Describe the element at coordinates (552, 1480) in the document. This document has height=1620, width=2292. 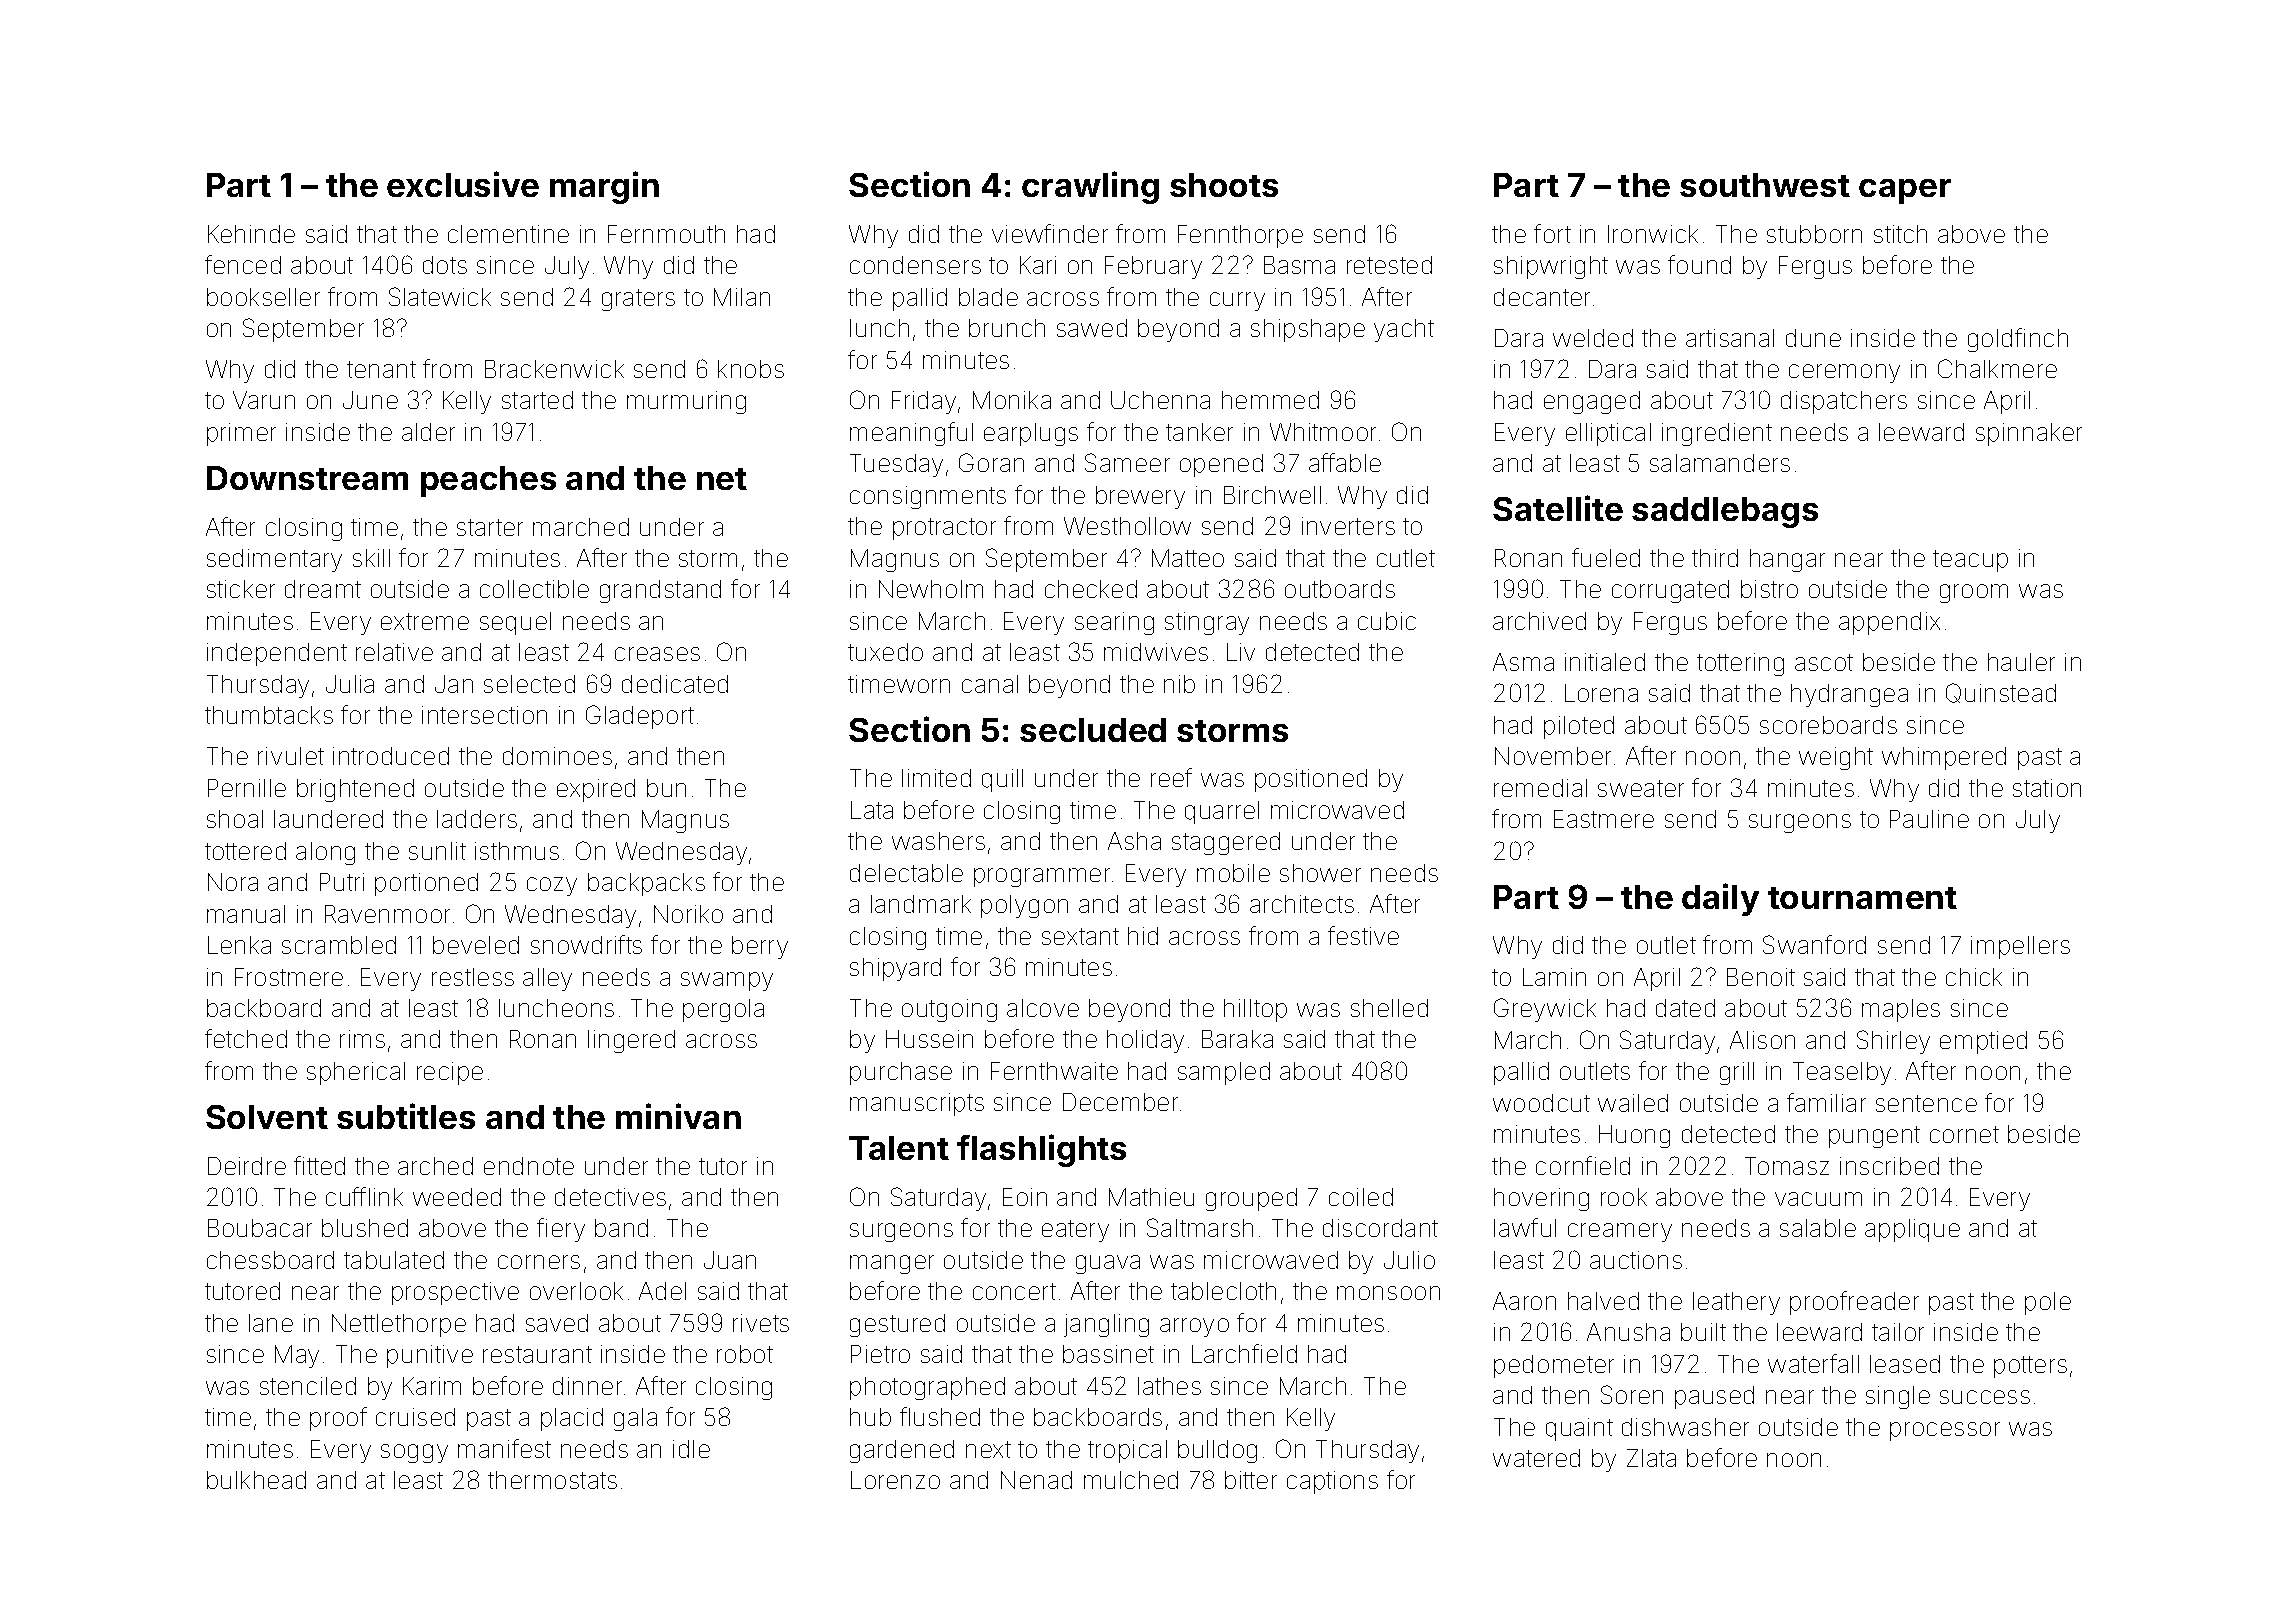
I see `thermostats` at that location.
